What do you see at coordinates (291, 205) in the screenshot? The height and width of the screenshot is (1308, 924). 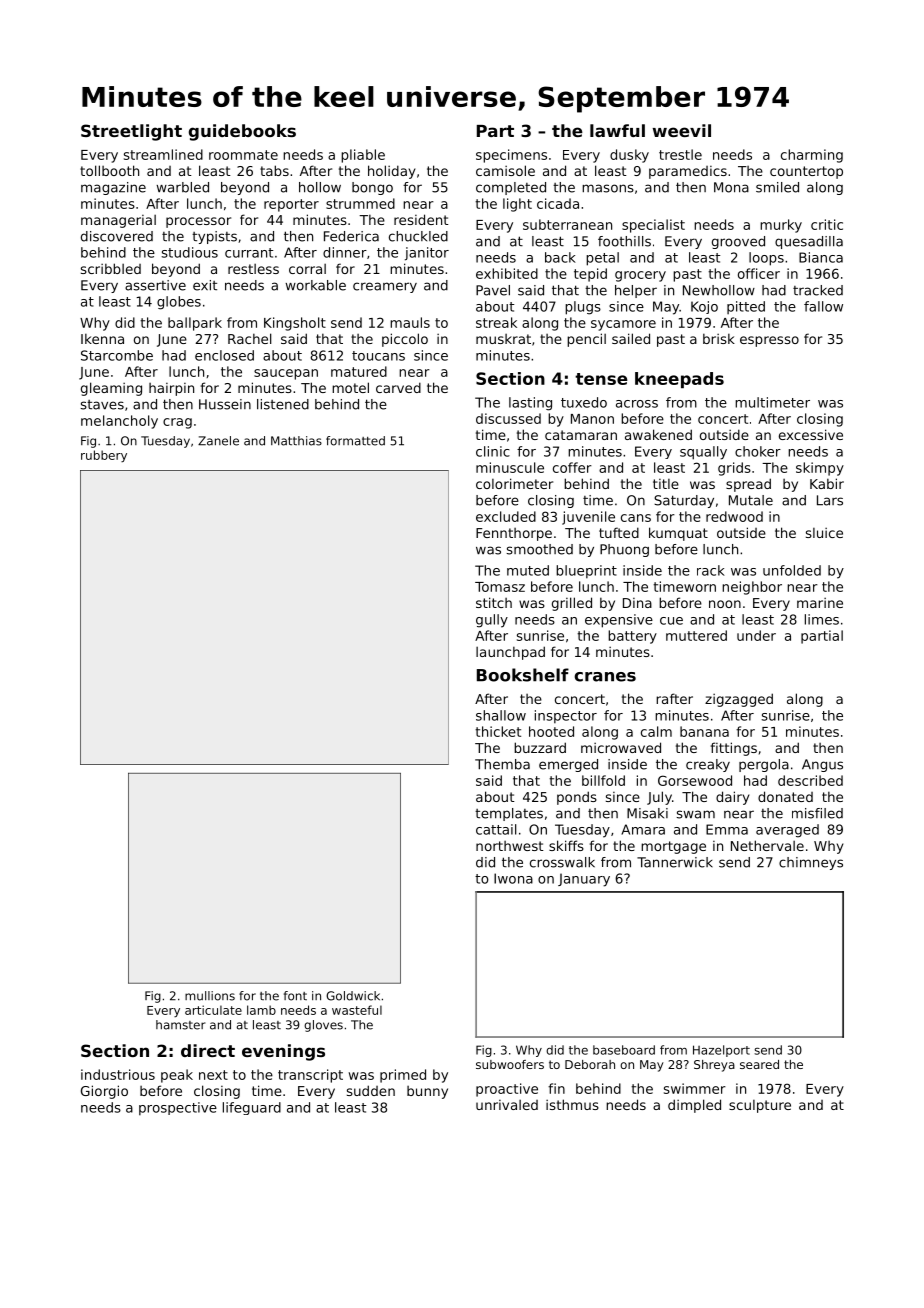 I see `reporter` at bounding box center [291, 205].
